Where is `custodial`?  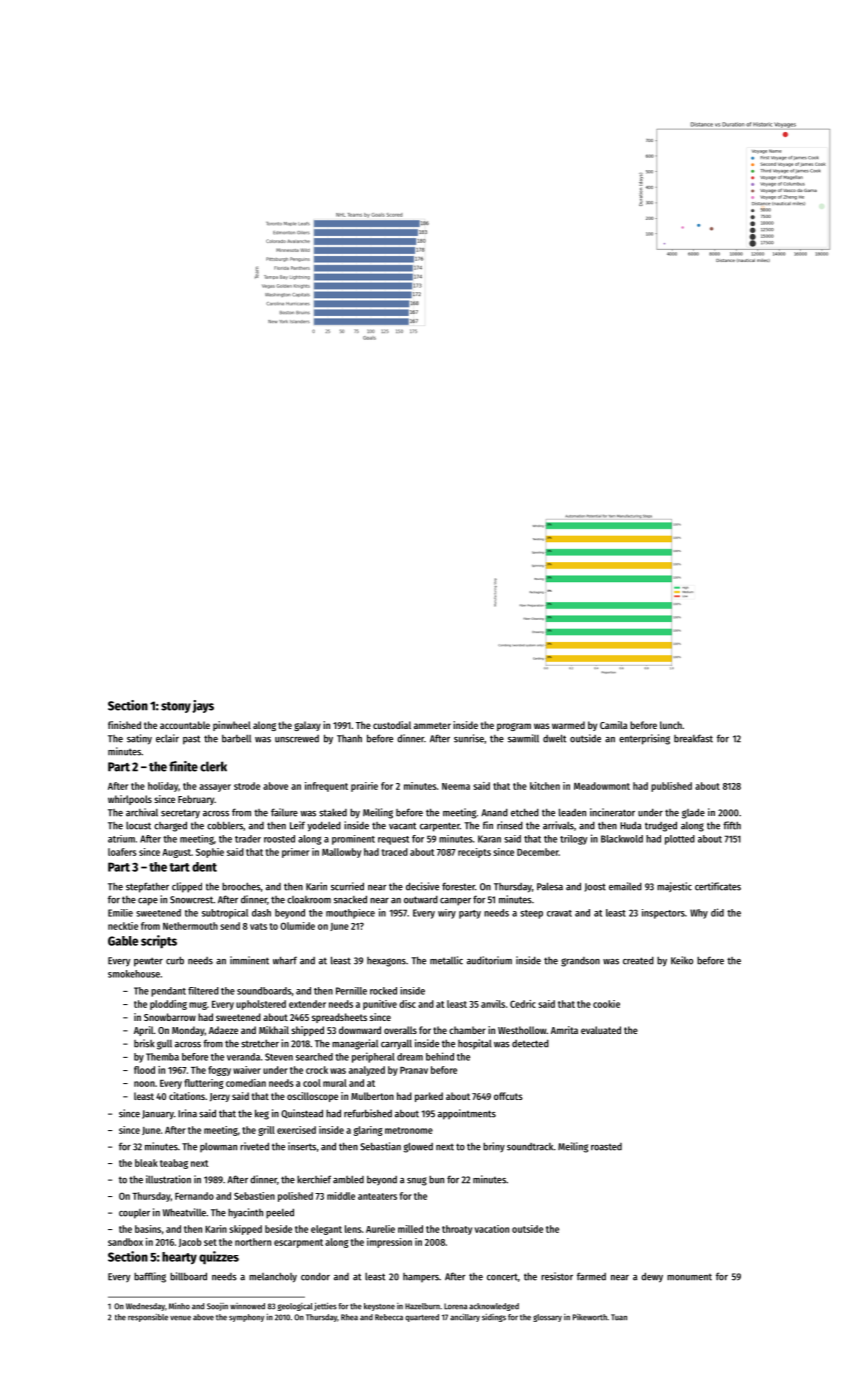
custodial is located at coordinates (392, 725).
